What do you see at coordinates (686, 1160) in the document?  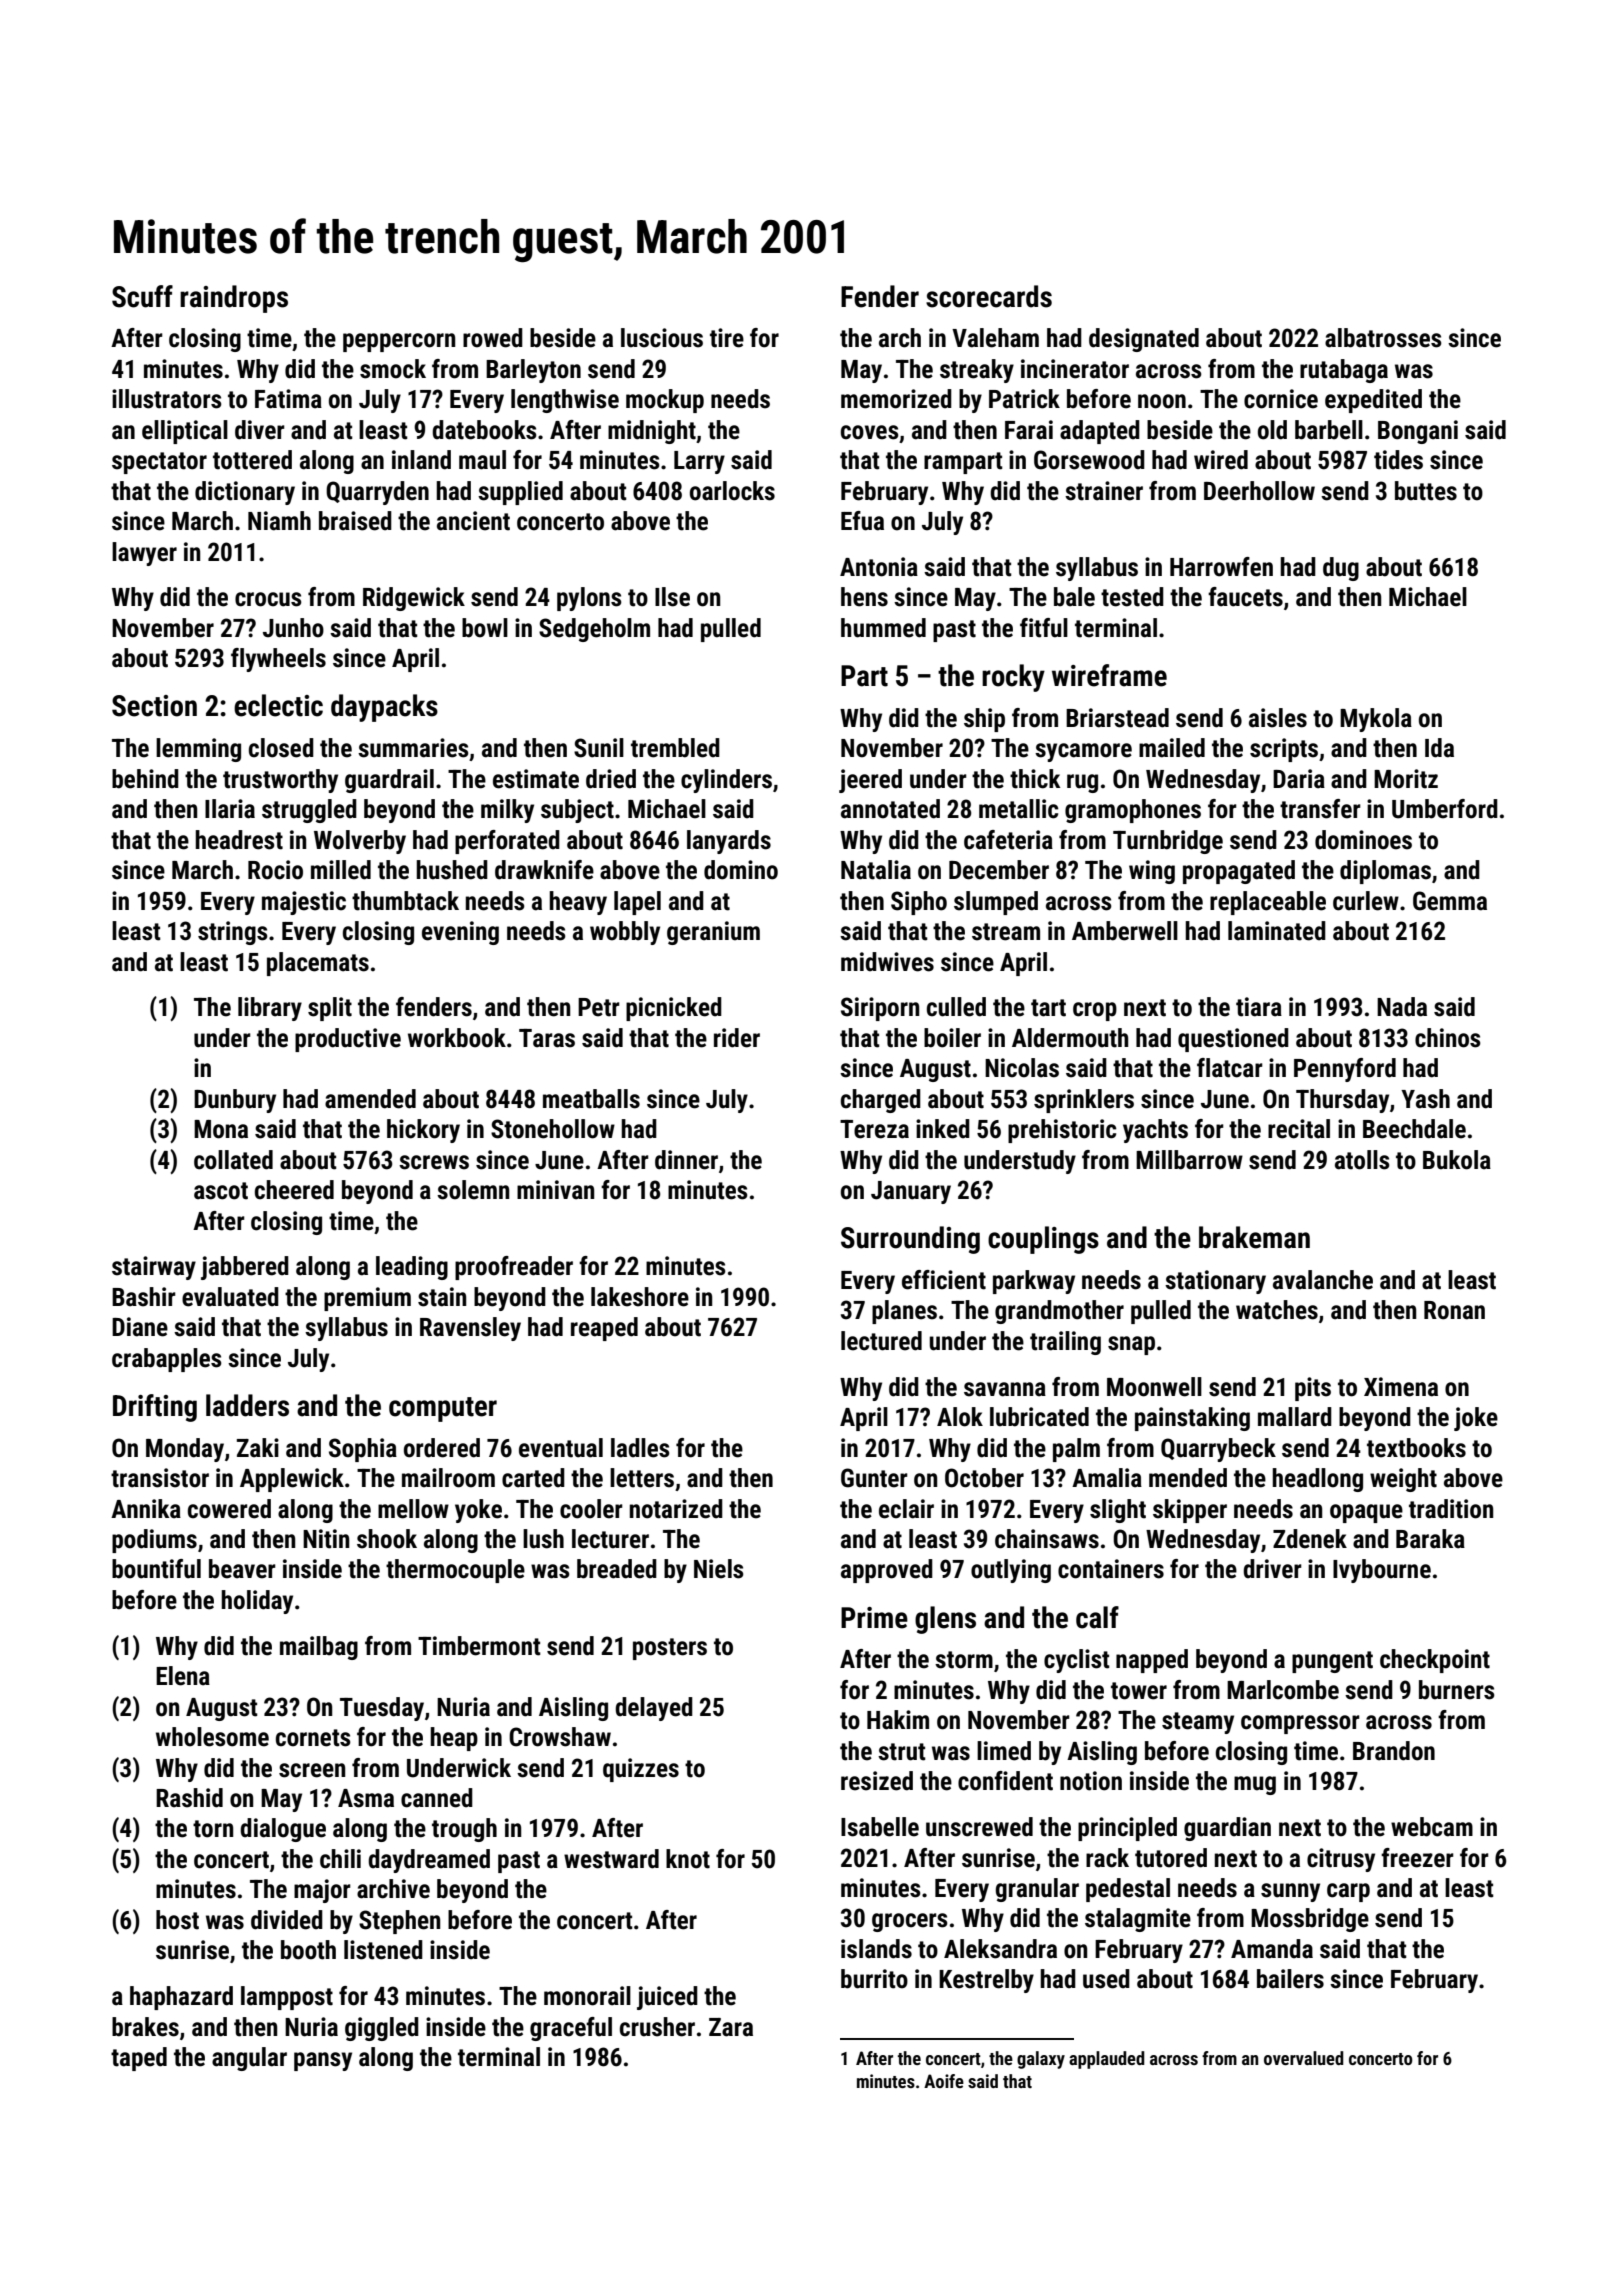 I see `dinner` at bounding box center [686, 1160].
